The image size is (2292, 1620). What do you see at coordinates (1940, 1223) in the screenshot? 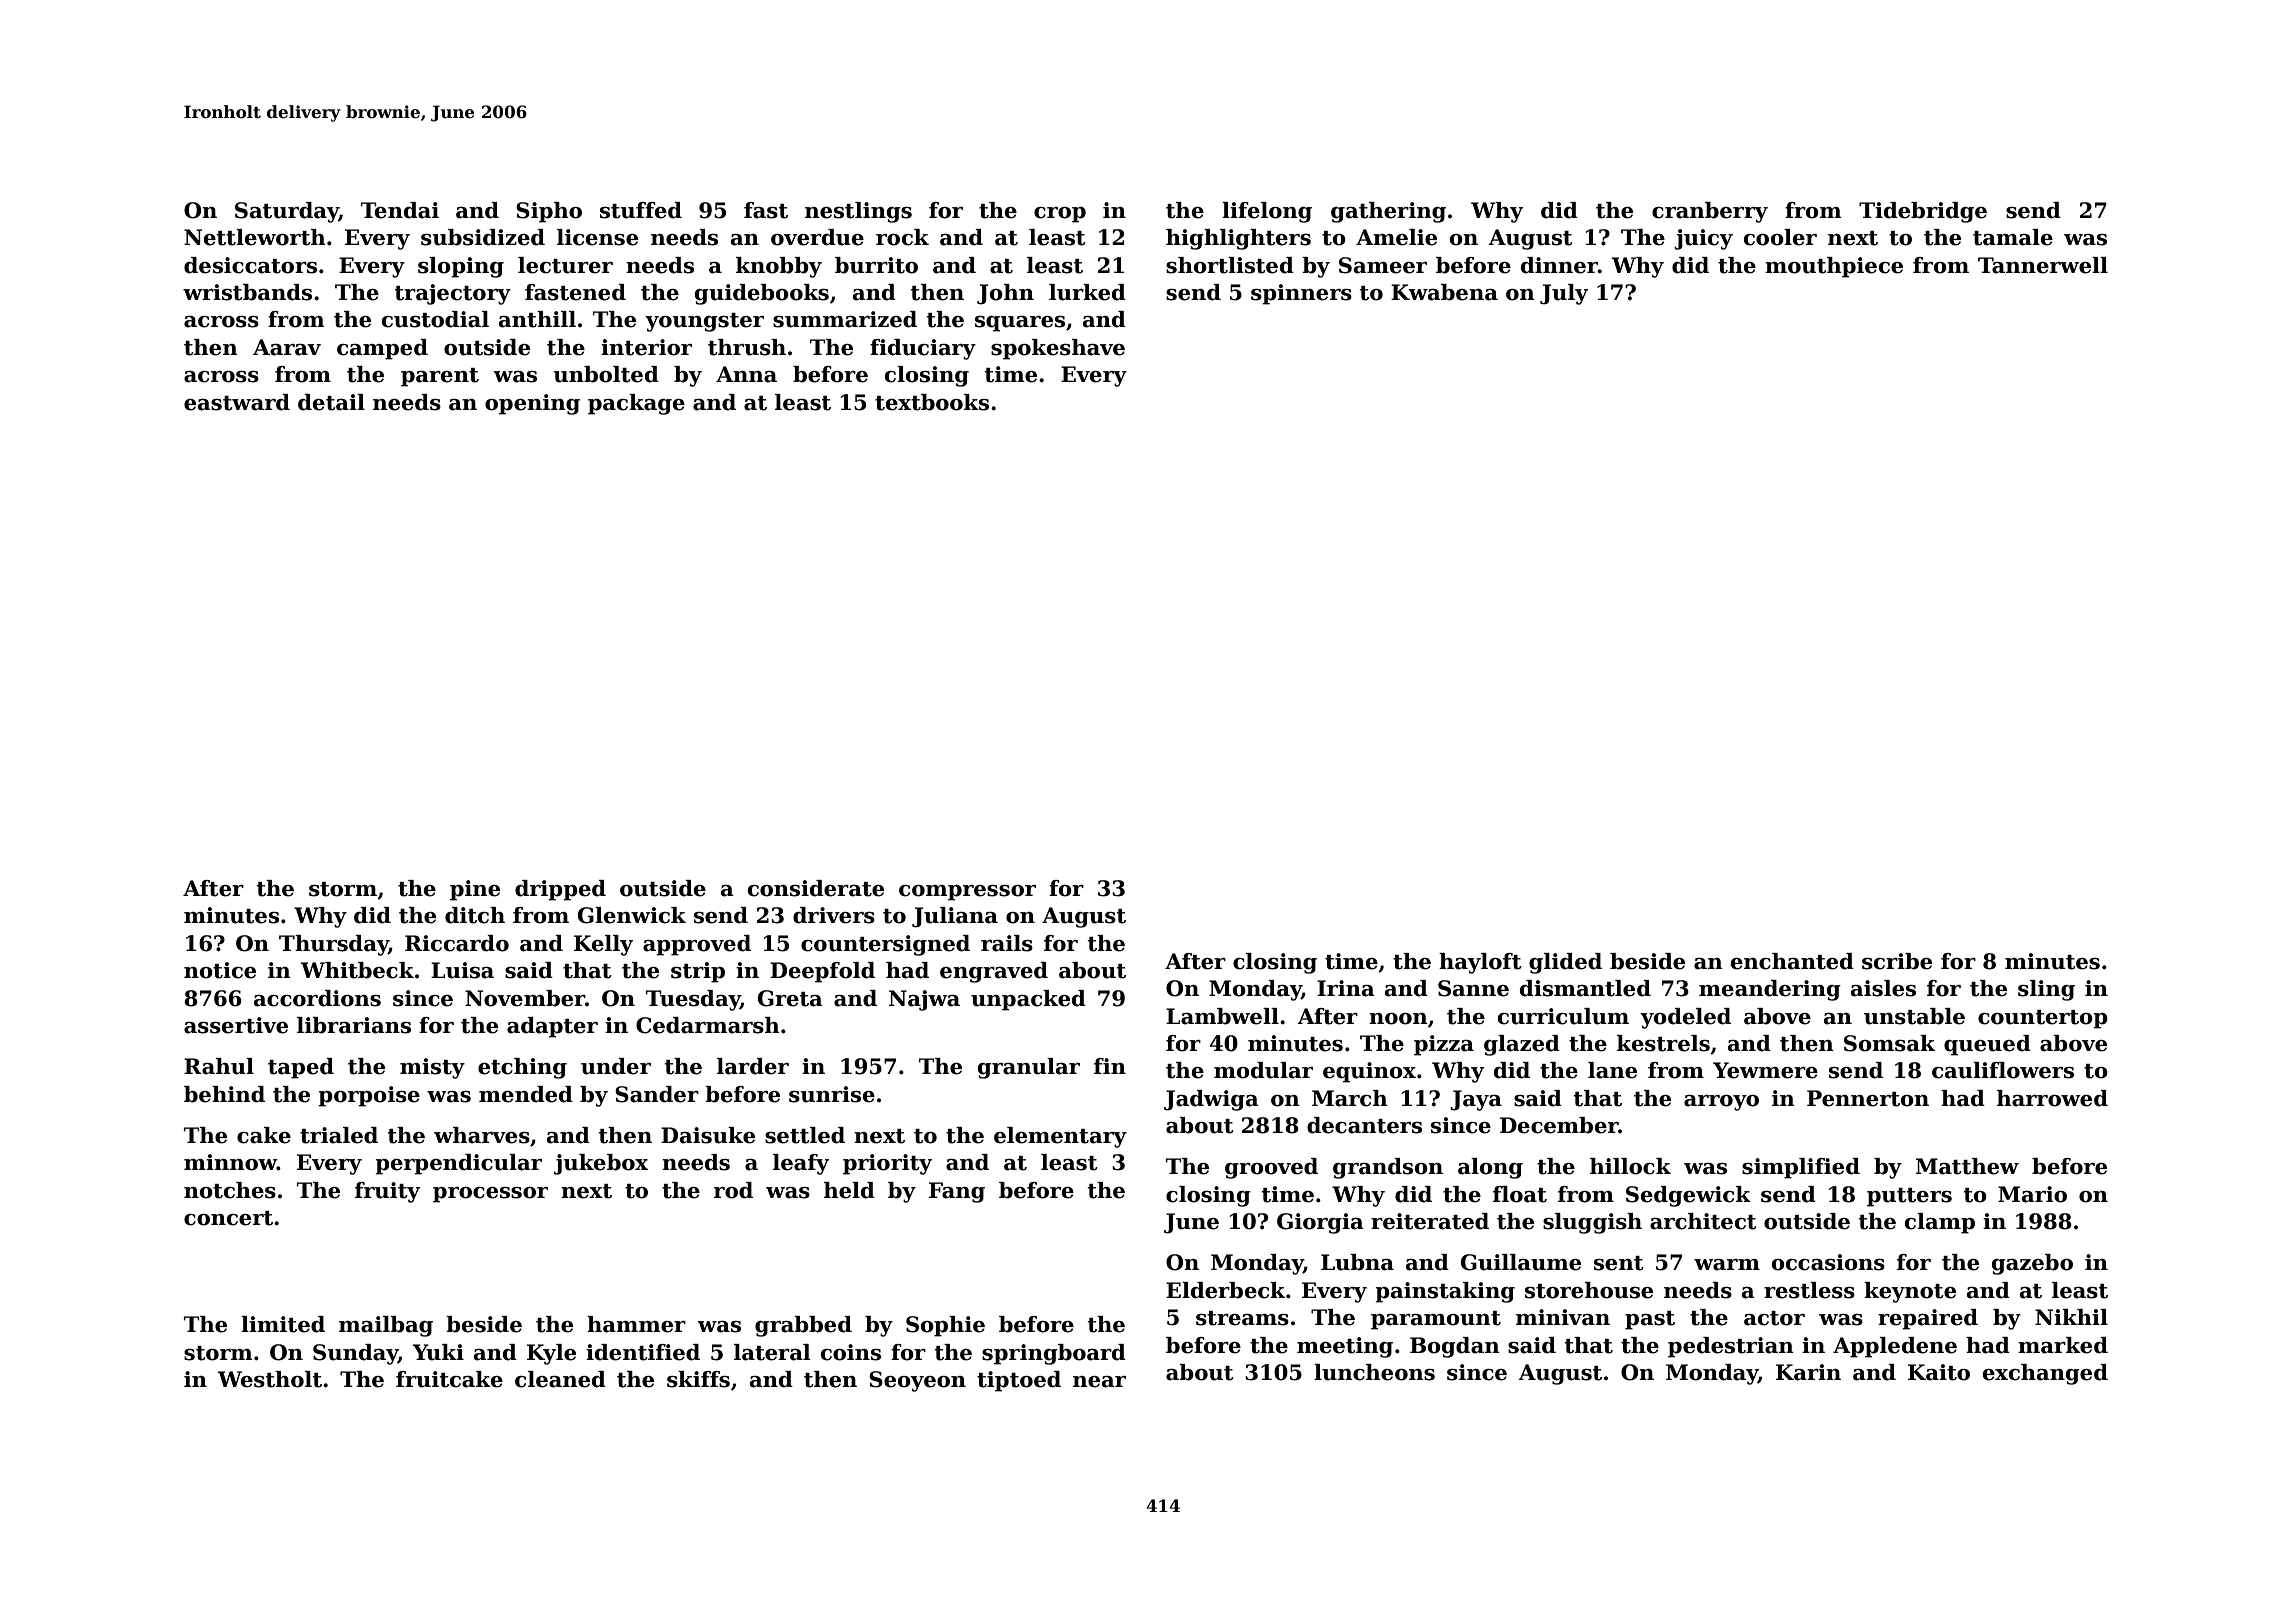
I see `clamp` at bounding box center [1940, 1223].
